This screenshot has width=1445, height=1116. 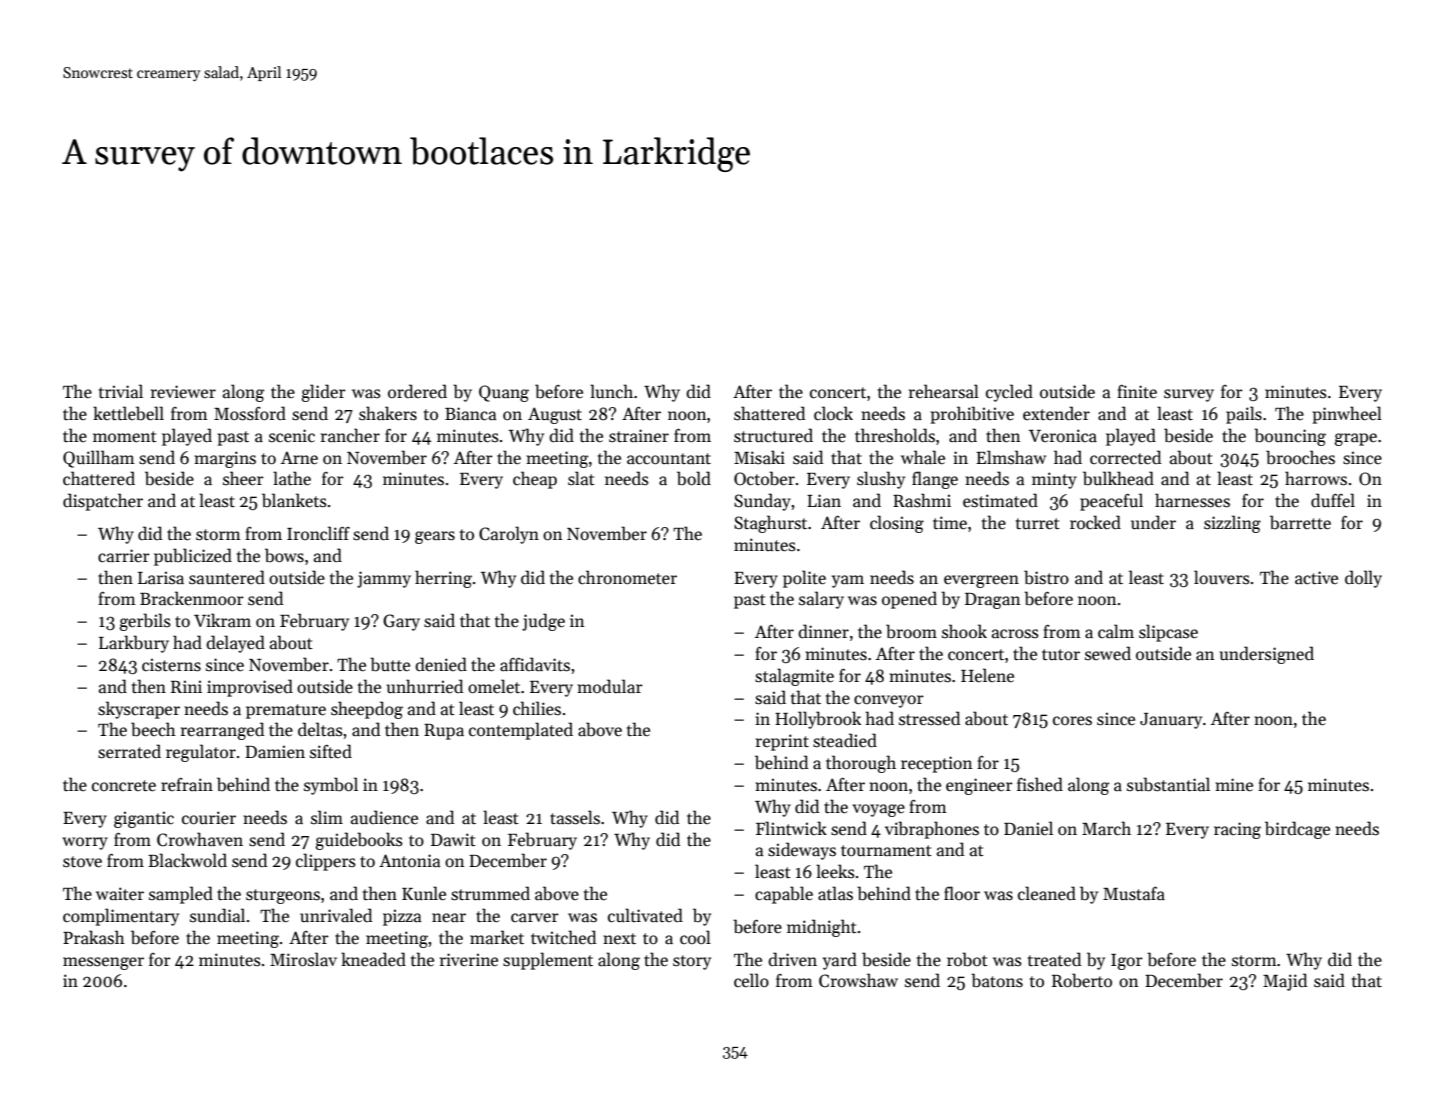 I want to click on salary, so click(x=821, y=600).
